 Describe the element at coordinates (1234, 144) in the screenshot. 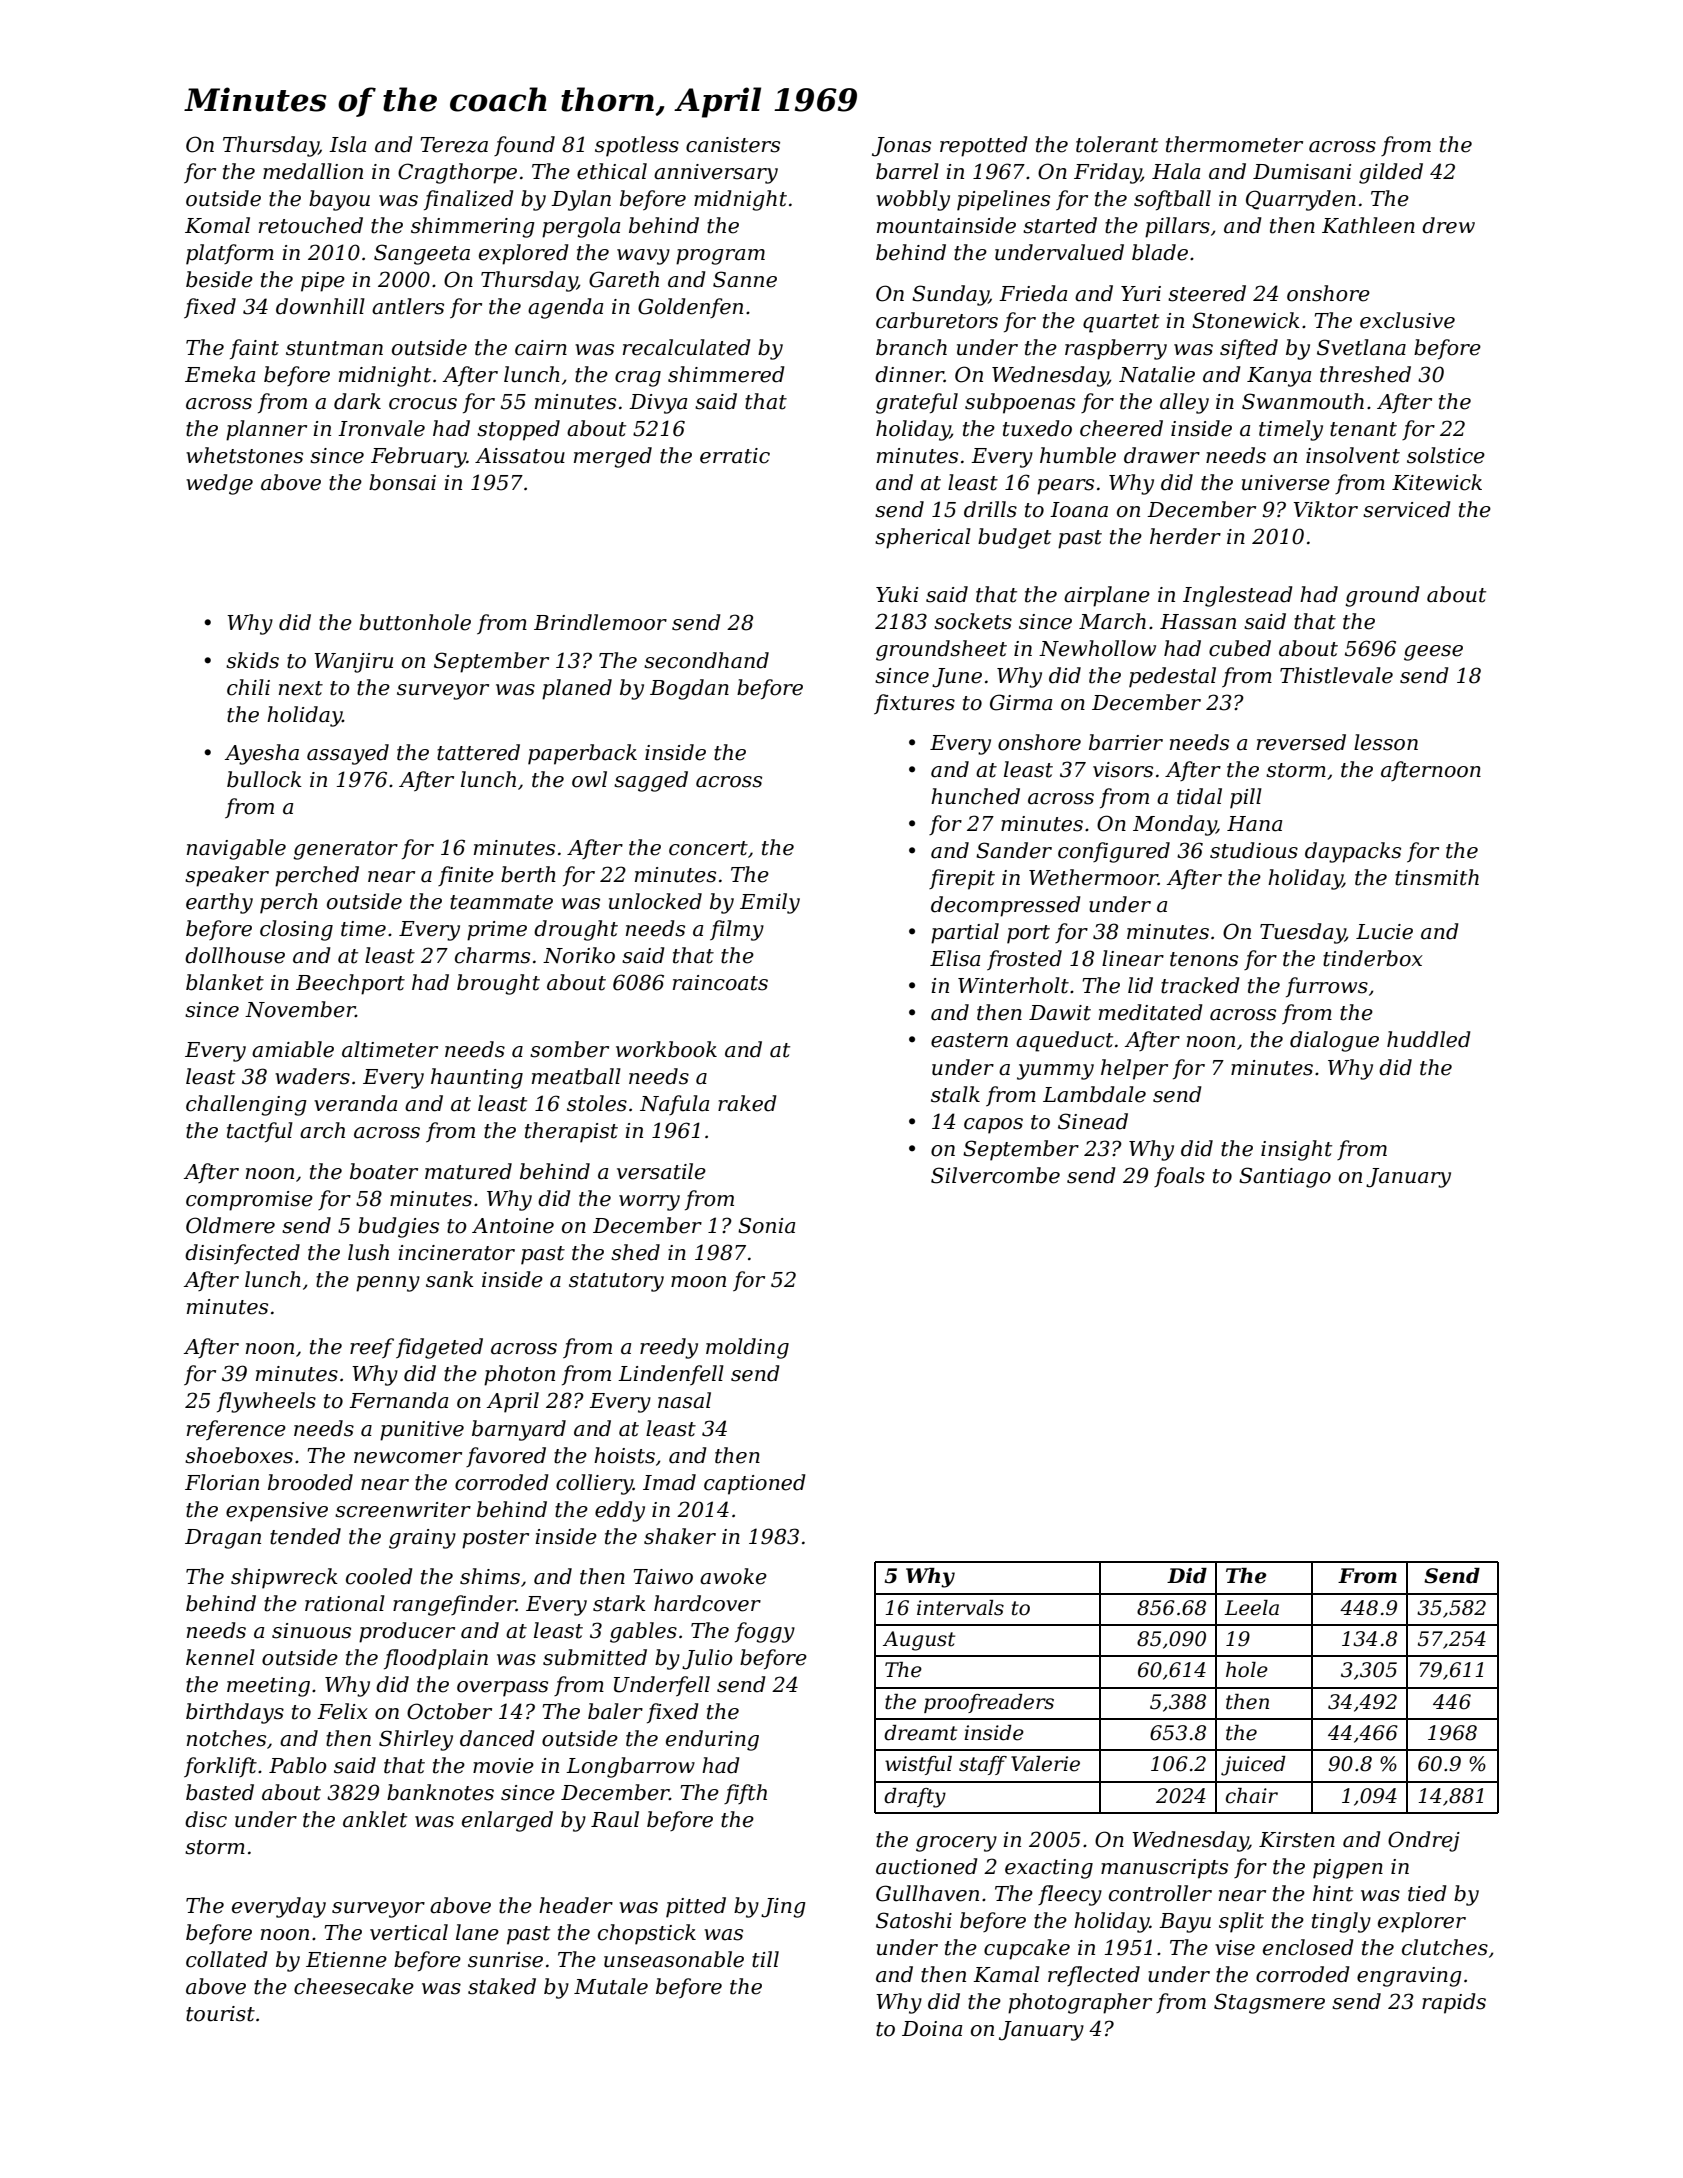

I see `thermometer` at that location.
